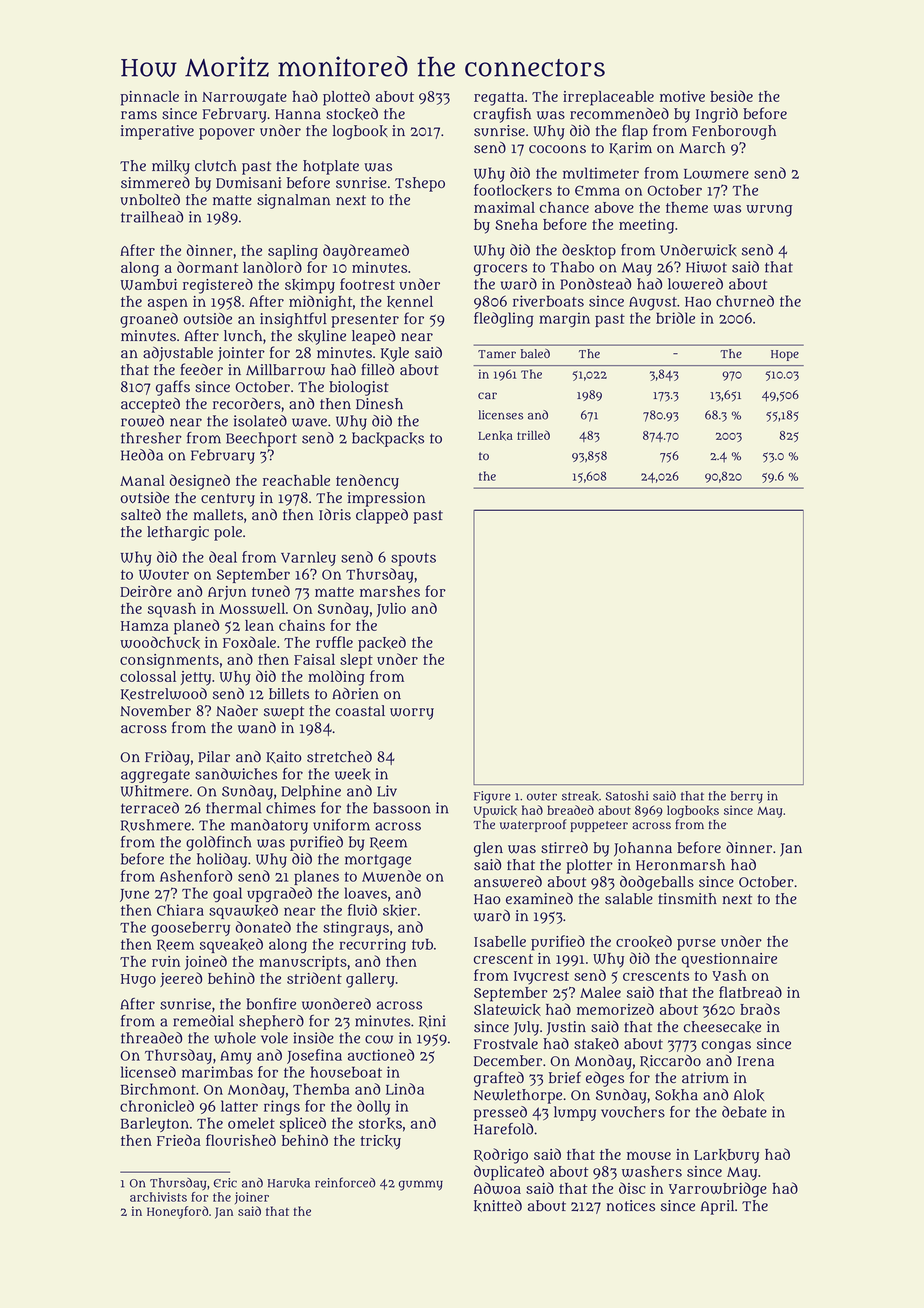  What do you see at coordinates (168, 304) in the screenshot?
I see `aspen` at bounding box center [168, 304].
